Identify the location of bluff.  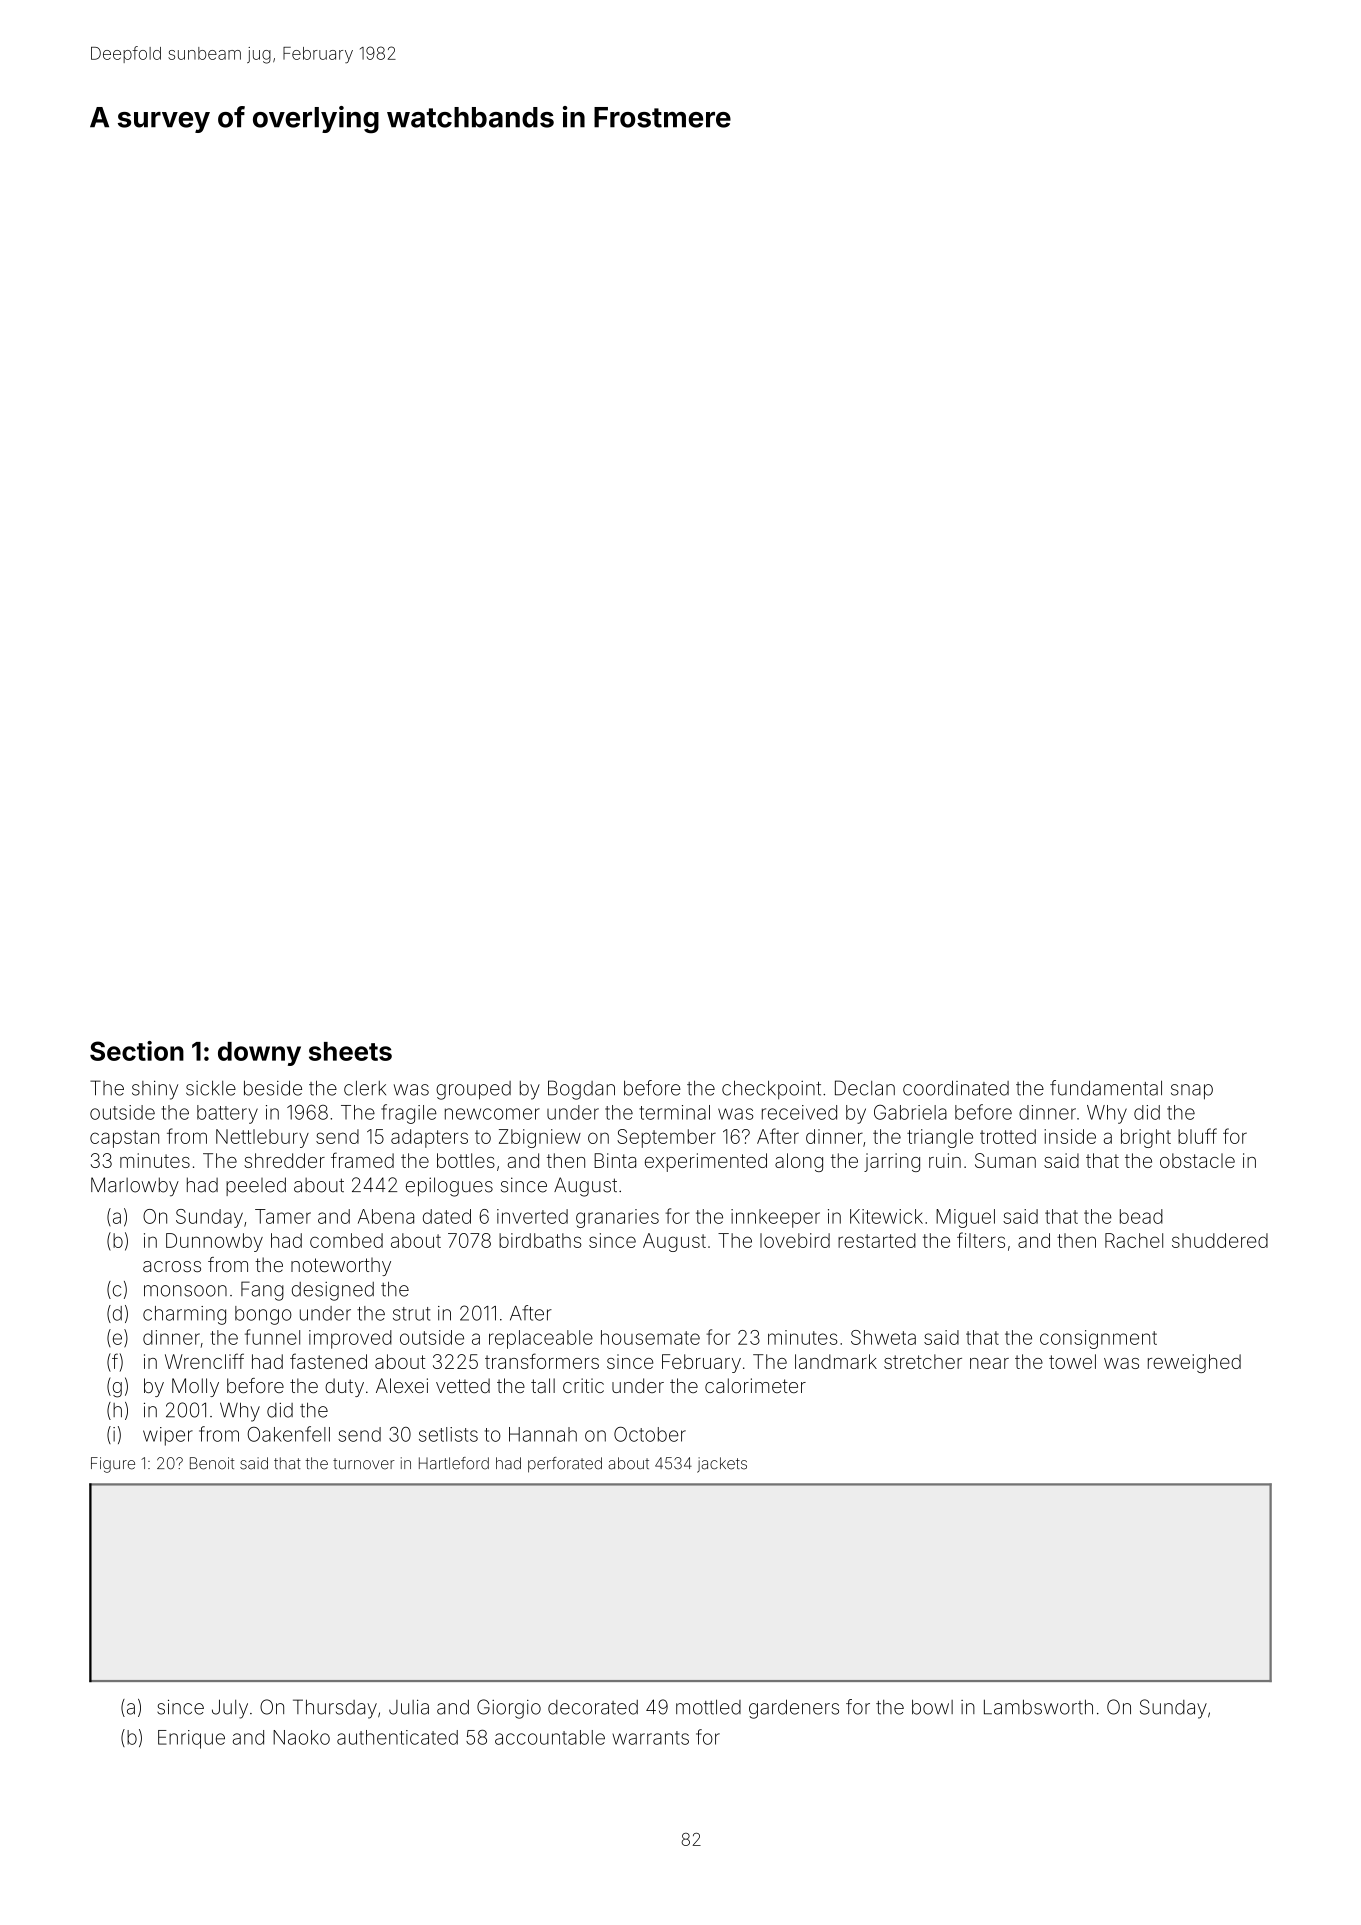
(1197, 1136).
